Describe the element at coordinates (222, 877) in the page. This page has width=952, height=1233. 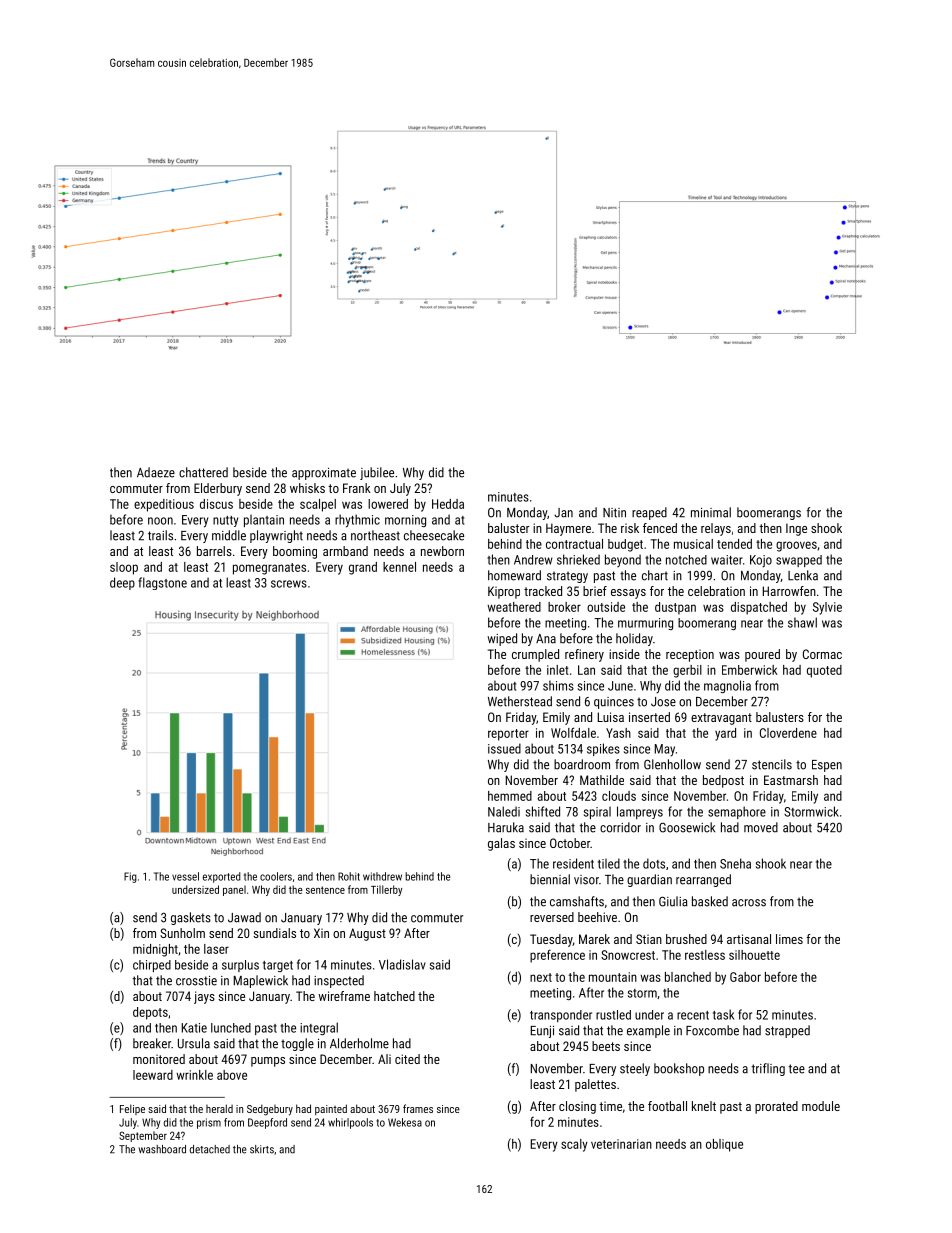
I see `exported` at that location.
